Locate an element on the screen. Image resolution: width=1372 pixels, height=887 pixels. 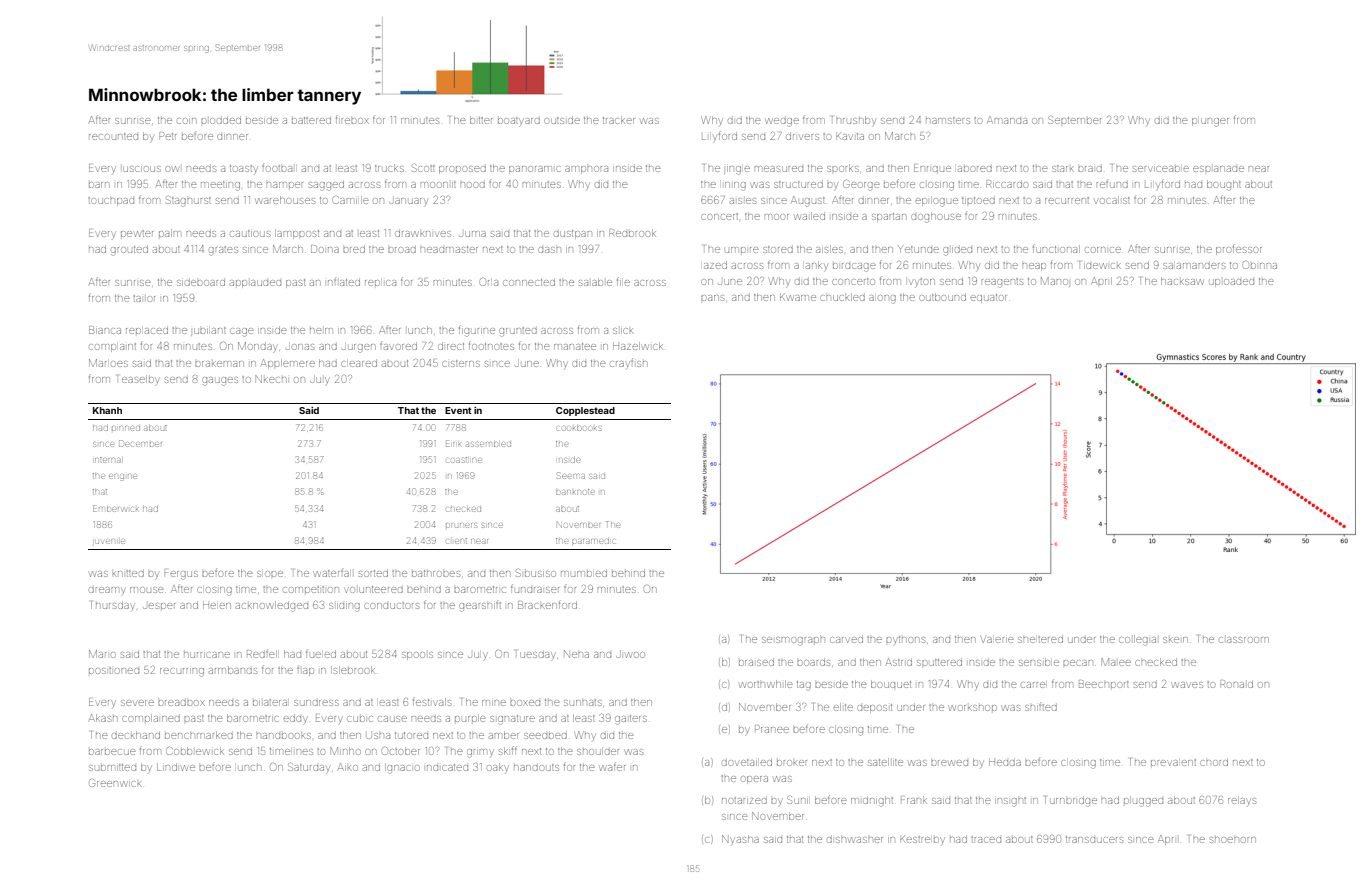
slick is located at coordinates (623, 331).
